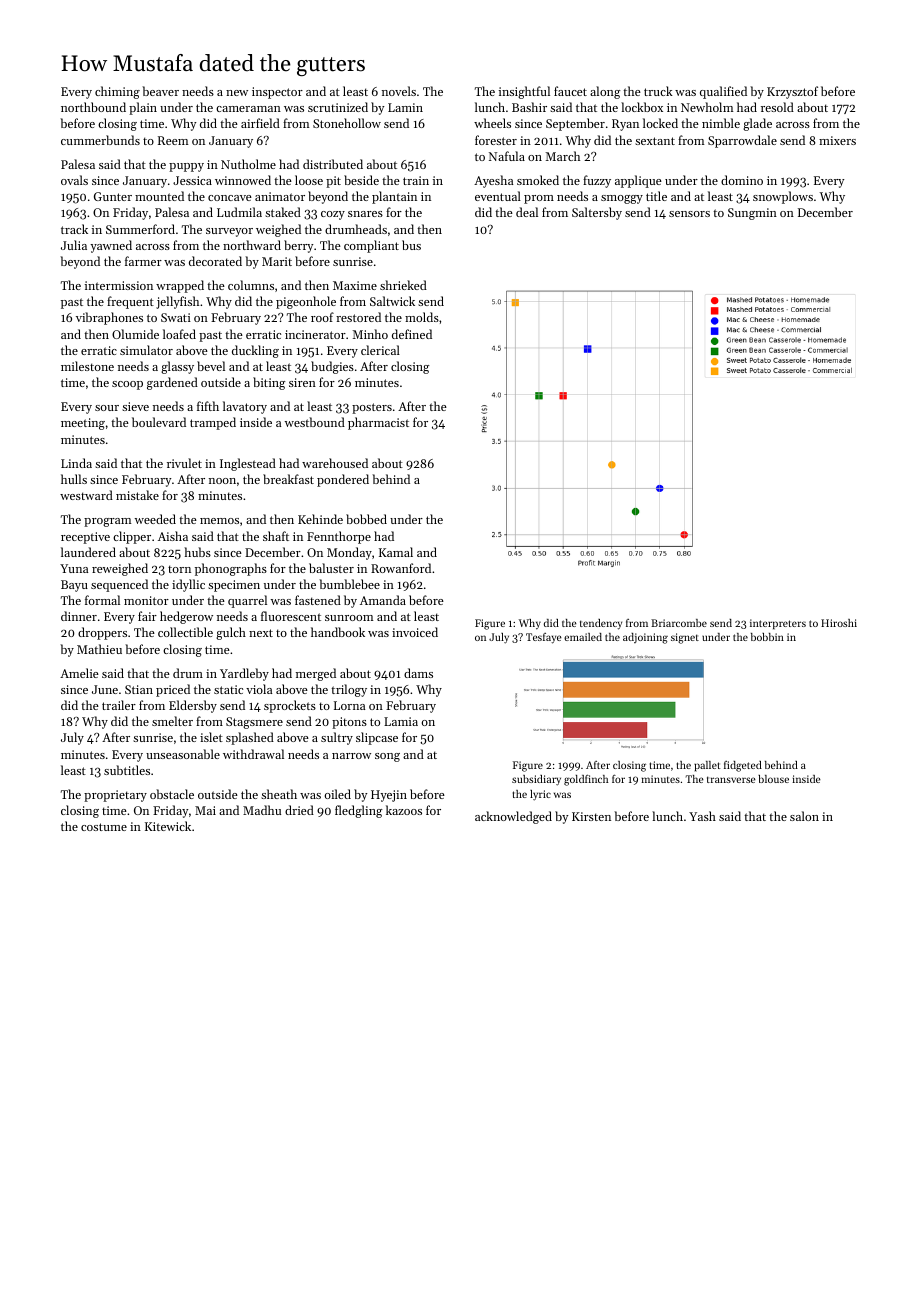 The image size is (924, 1308). Describe the element at coordinates (253, 754) in the screenshot. I see `withdrawal` at that location.
